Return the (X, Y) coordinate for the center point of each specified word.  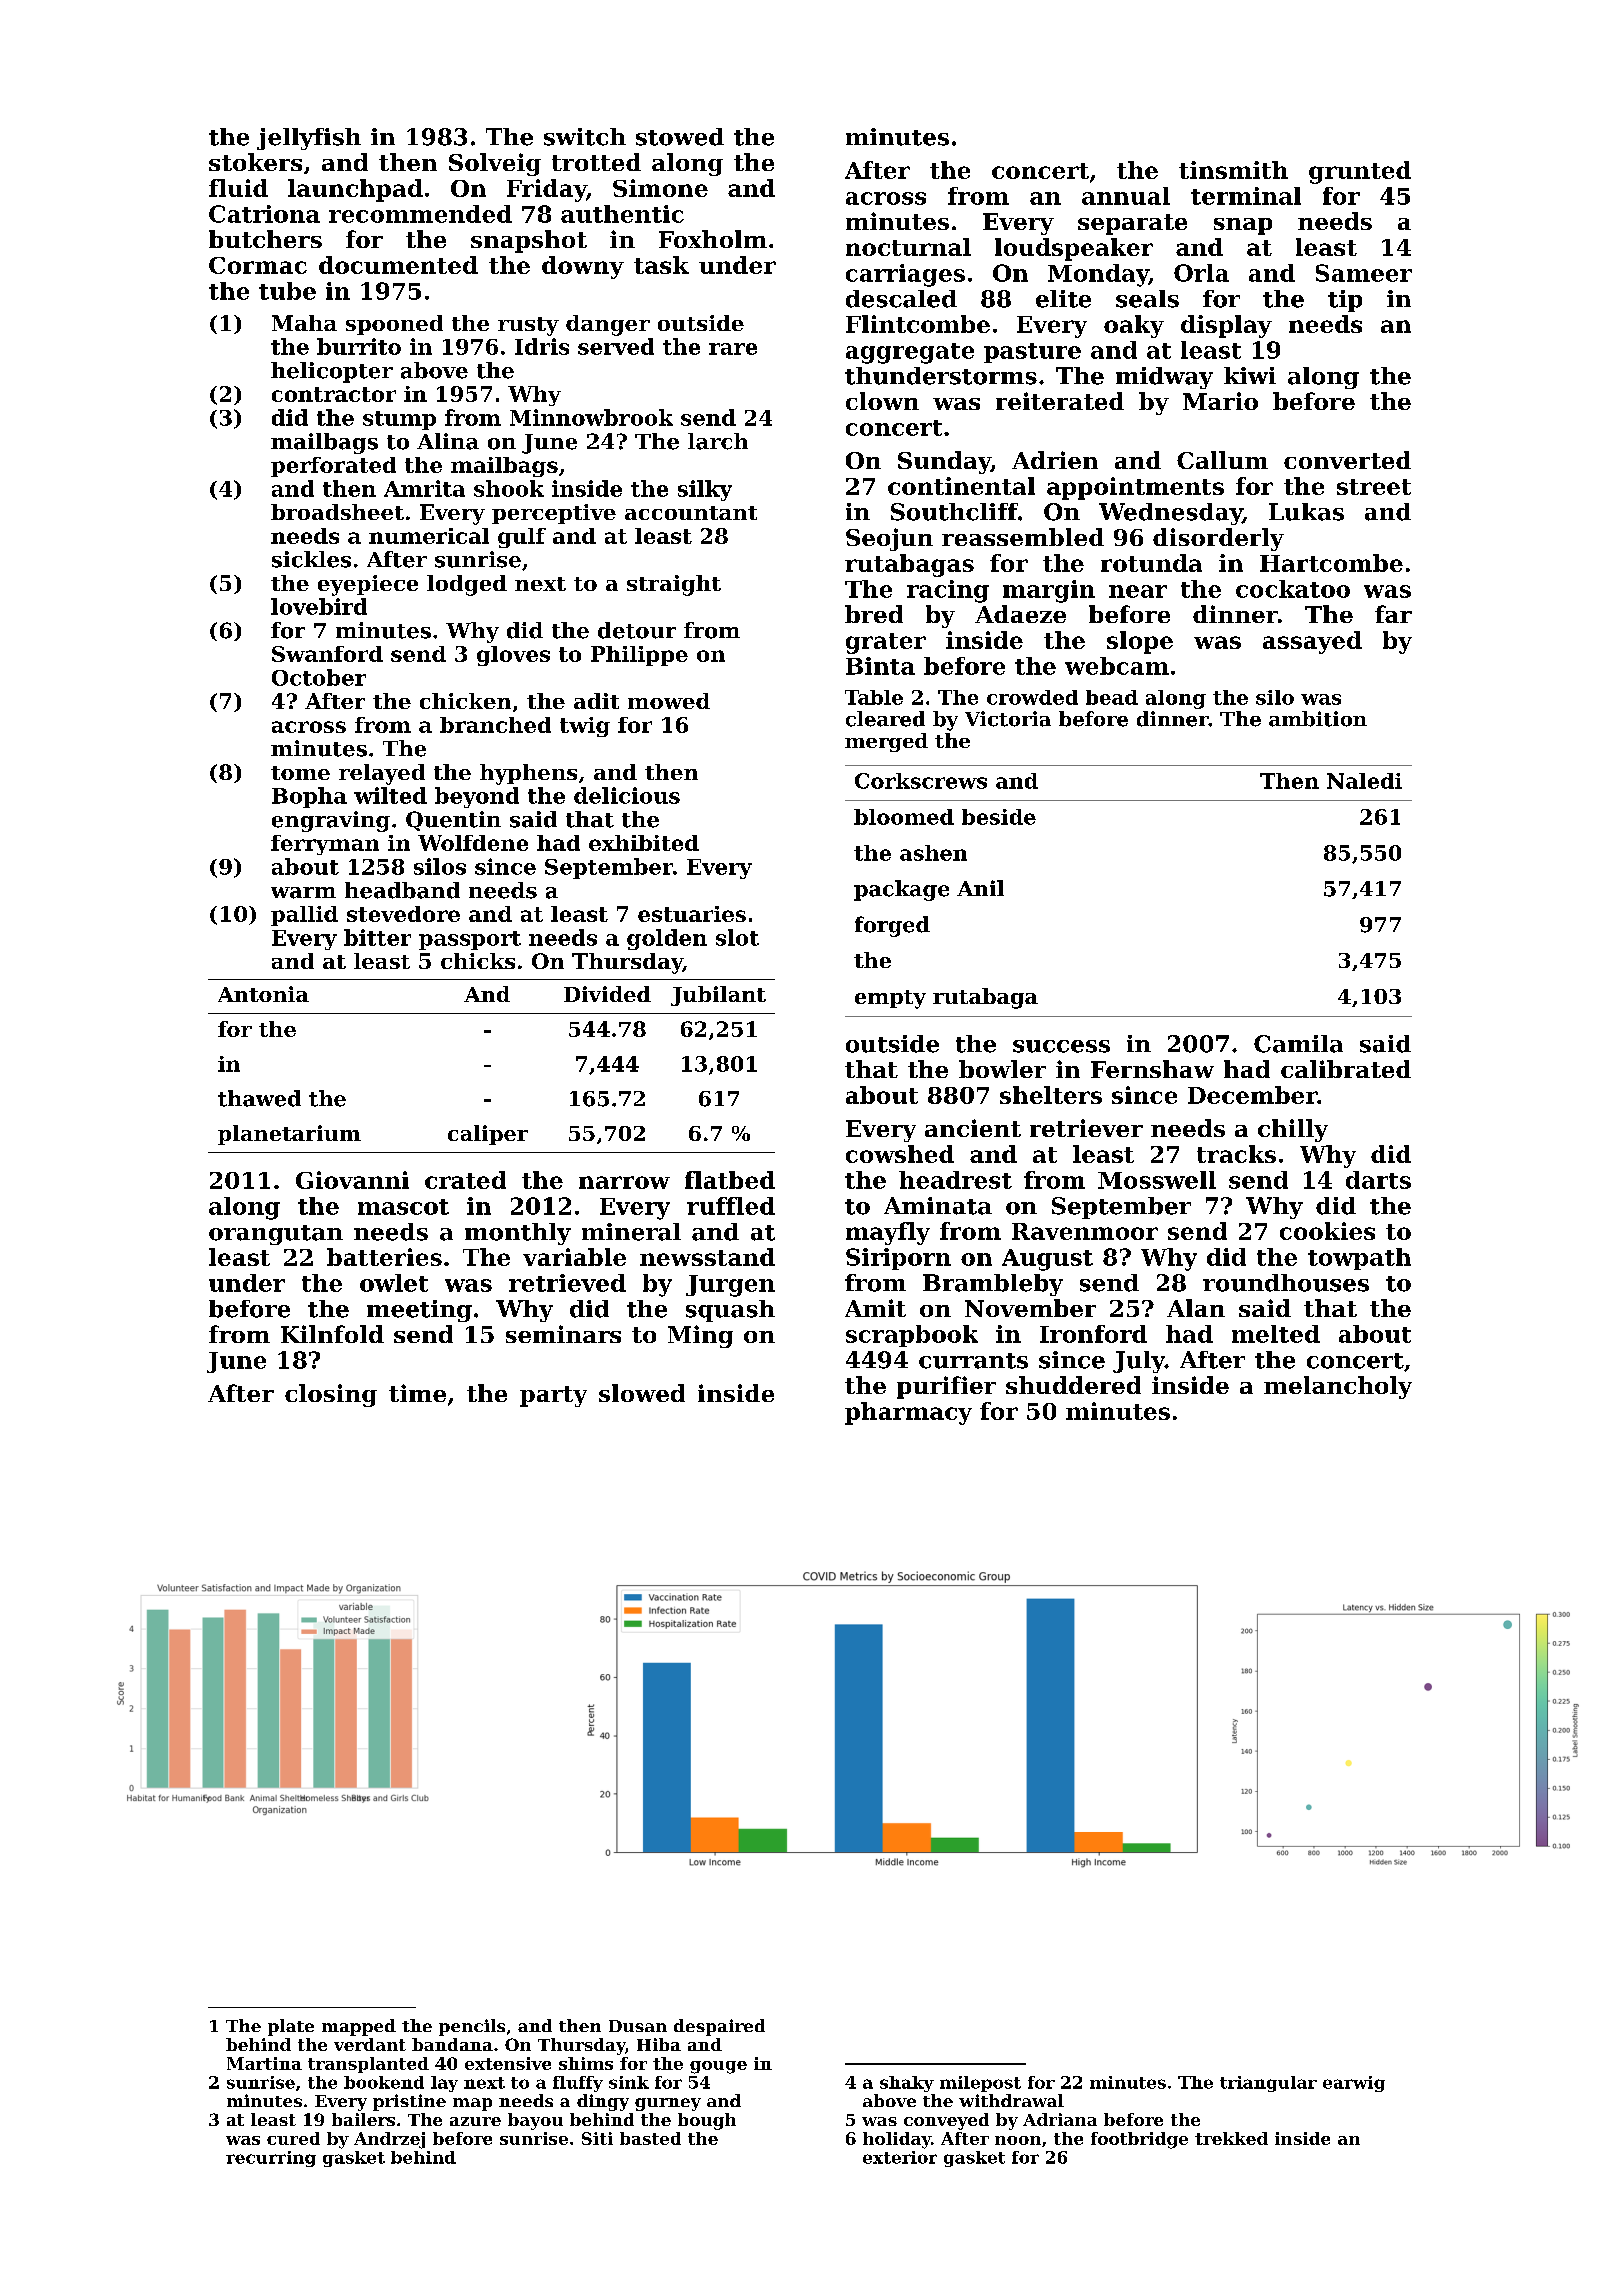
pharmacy (908, 1413)
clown (882, 401)
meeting (419, 1311)
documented (398, 265)
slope (1140, 642)
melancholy (1338, 1387)
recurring (271, 2159)
